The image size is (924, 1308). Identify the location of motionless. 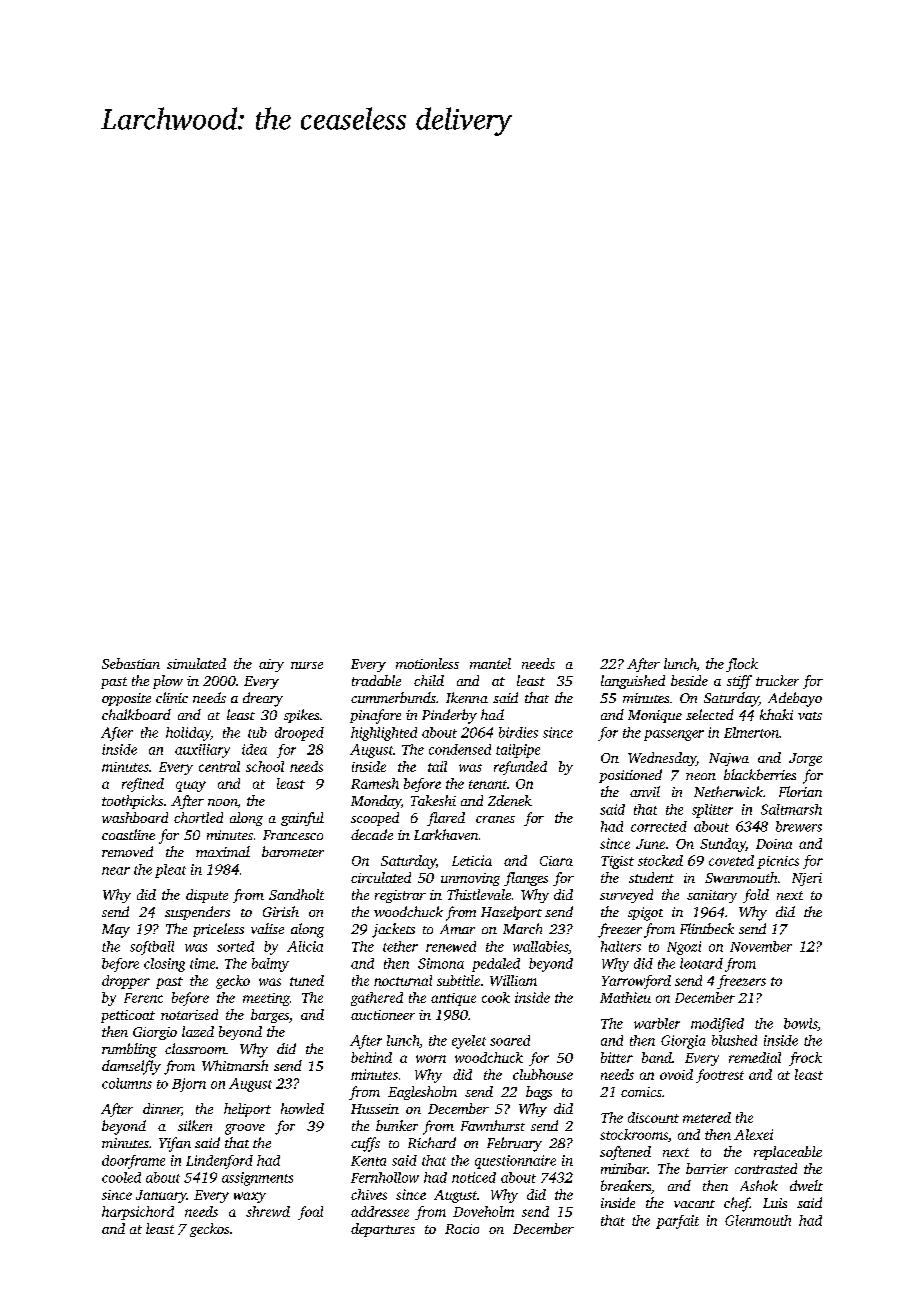
(427, 663).
